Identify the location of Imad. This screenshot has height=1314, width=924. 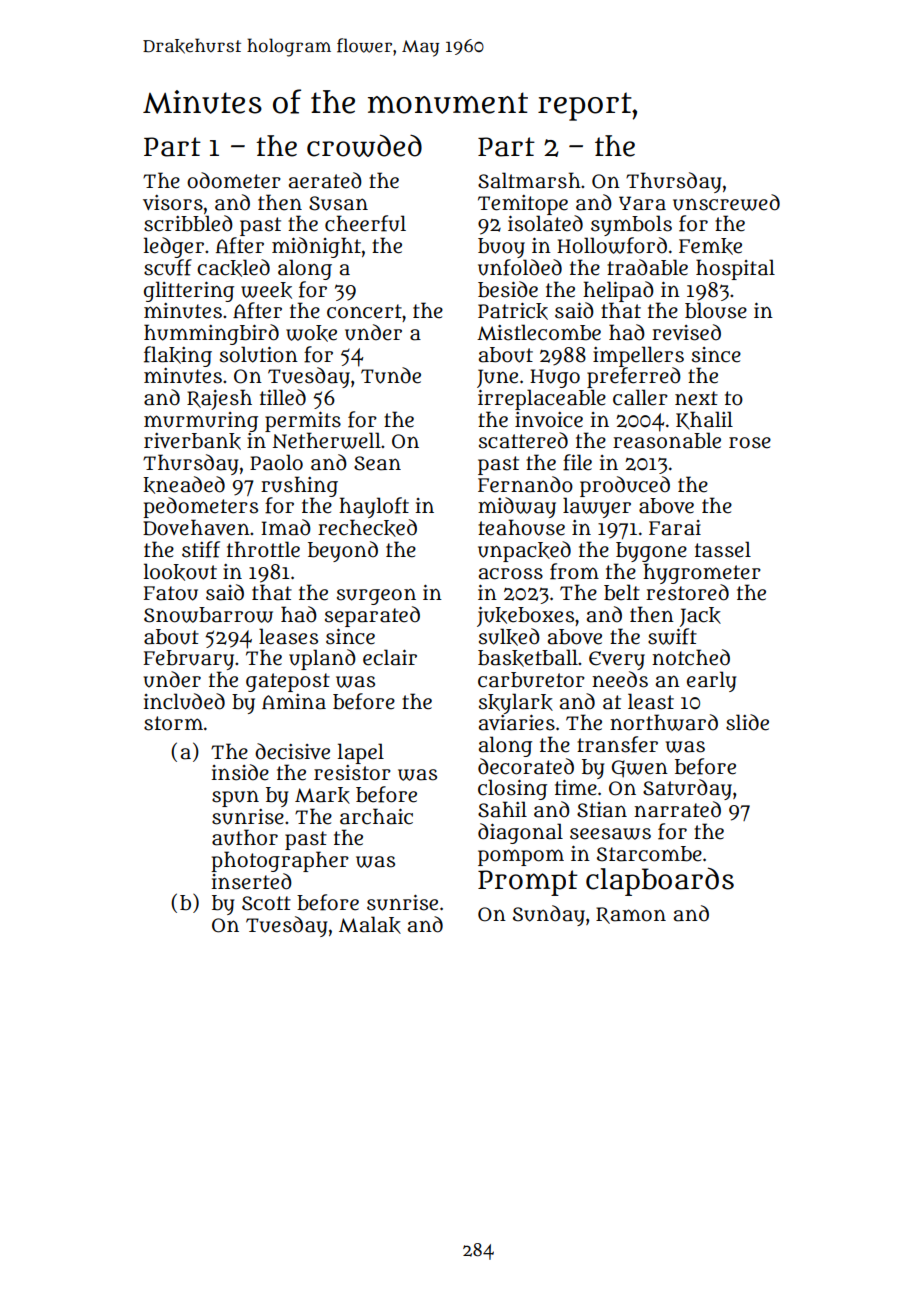
(286, 527).
